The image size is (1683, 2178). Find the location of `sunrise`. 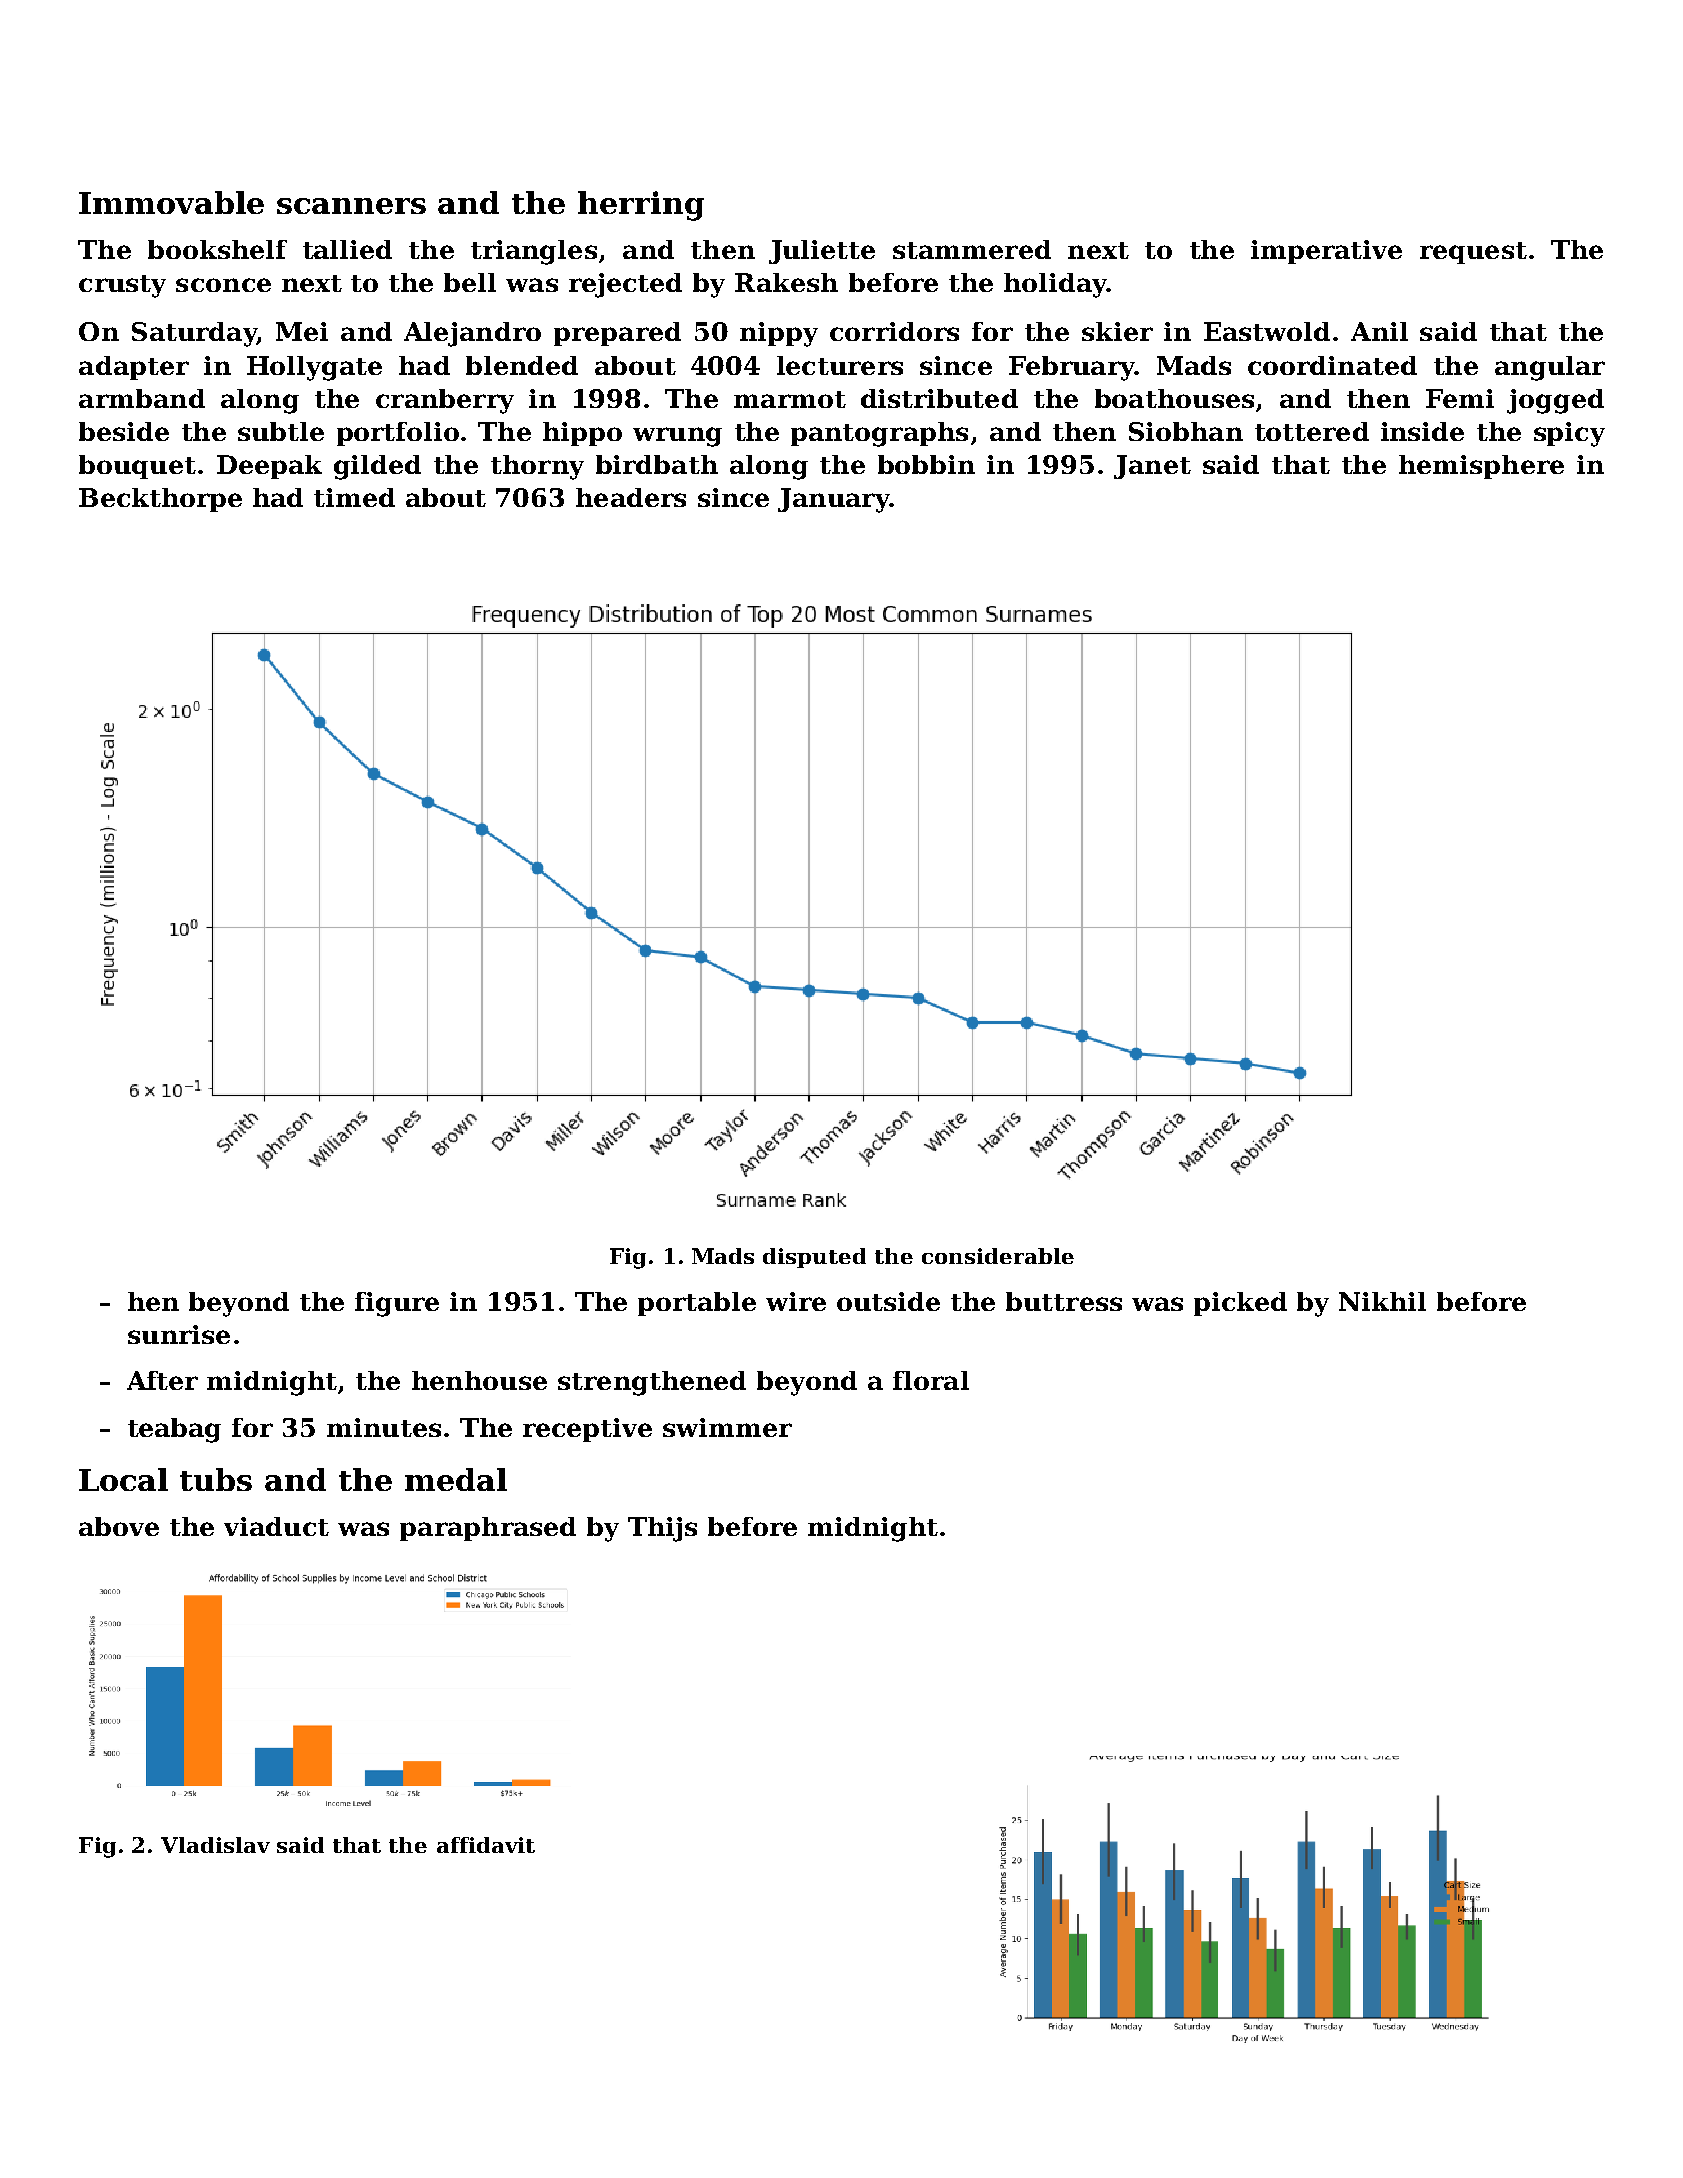

sunrise is located at coordinates (179, 1334).
